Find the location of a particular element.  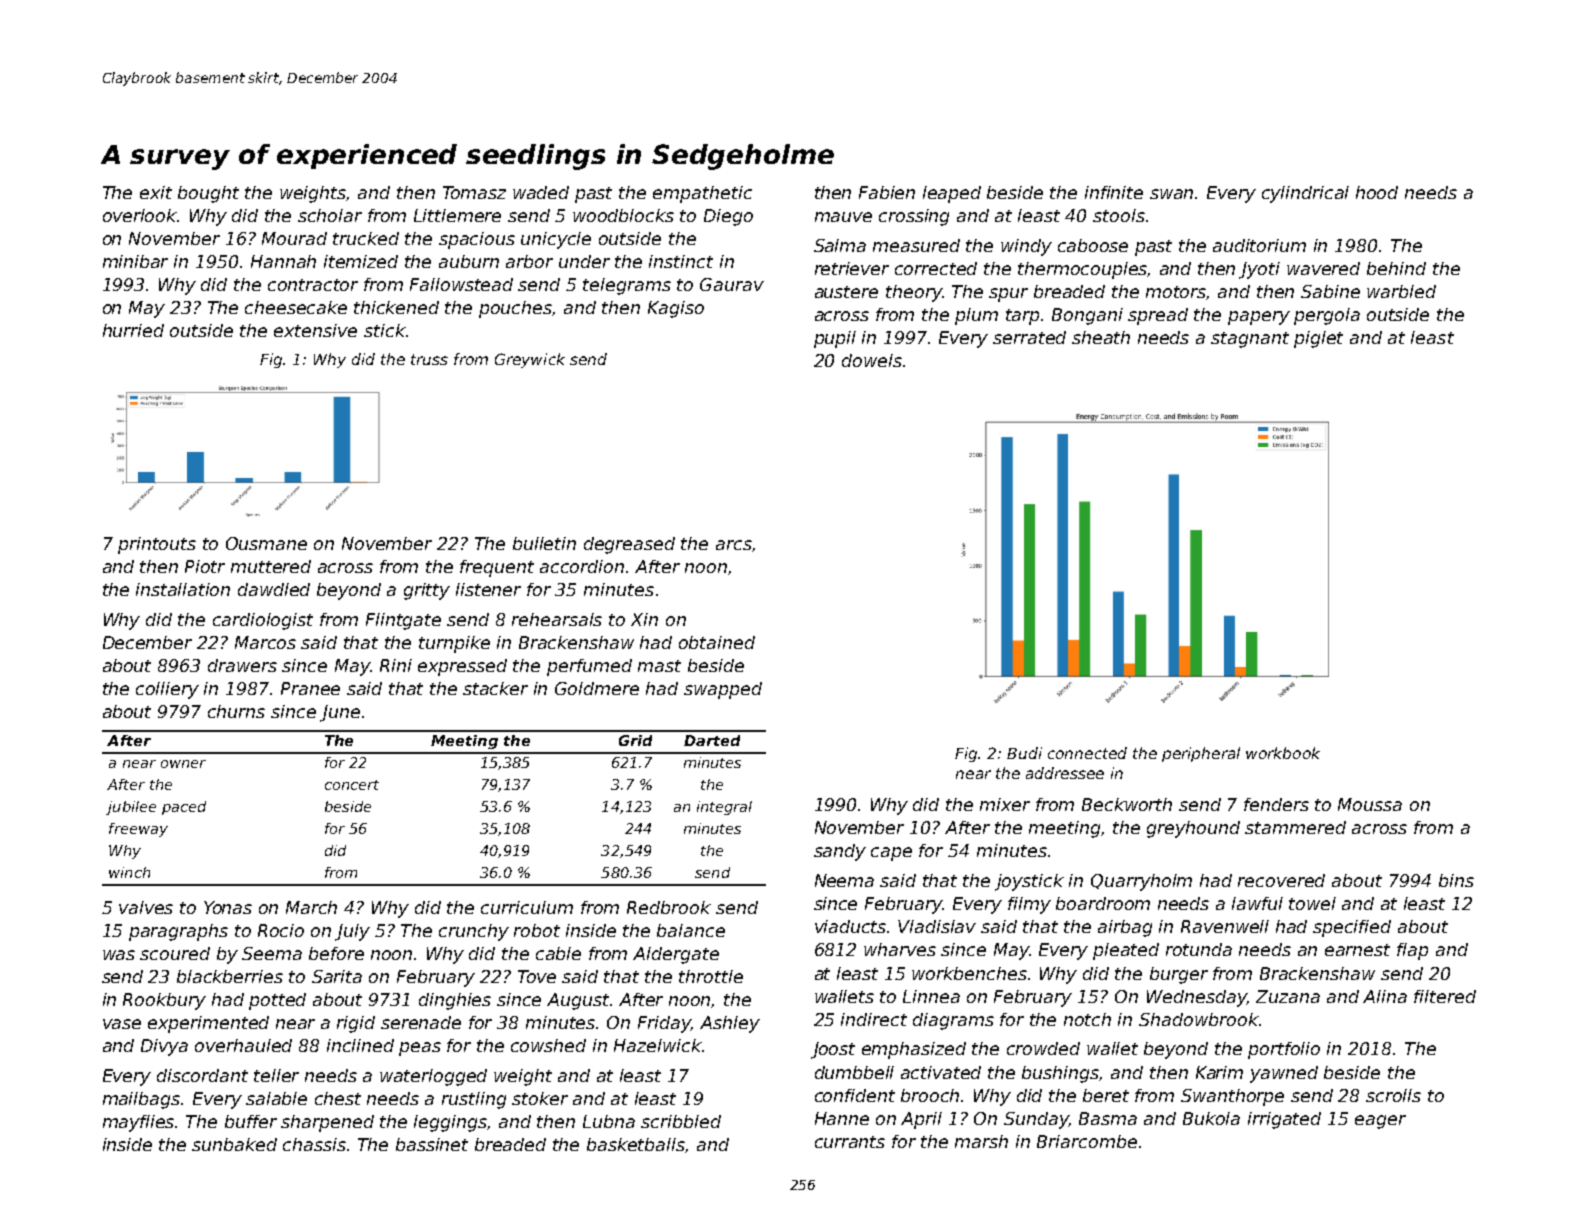

overlook is located at coordinates (140, 215).
